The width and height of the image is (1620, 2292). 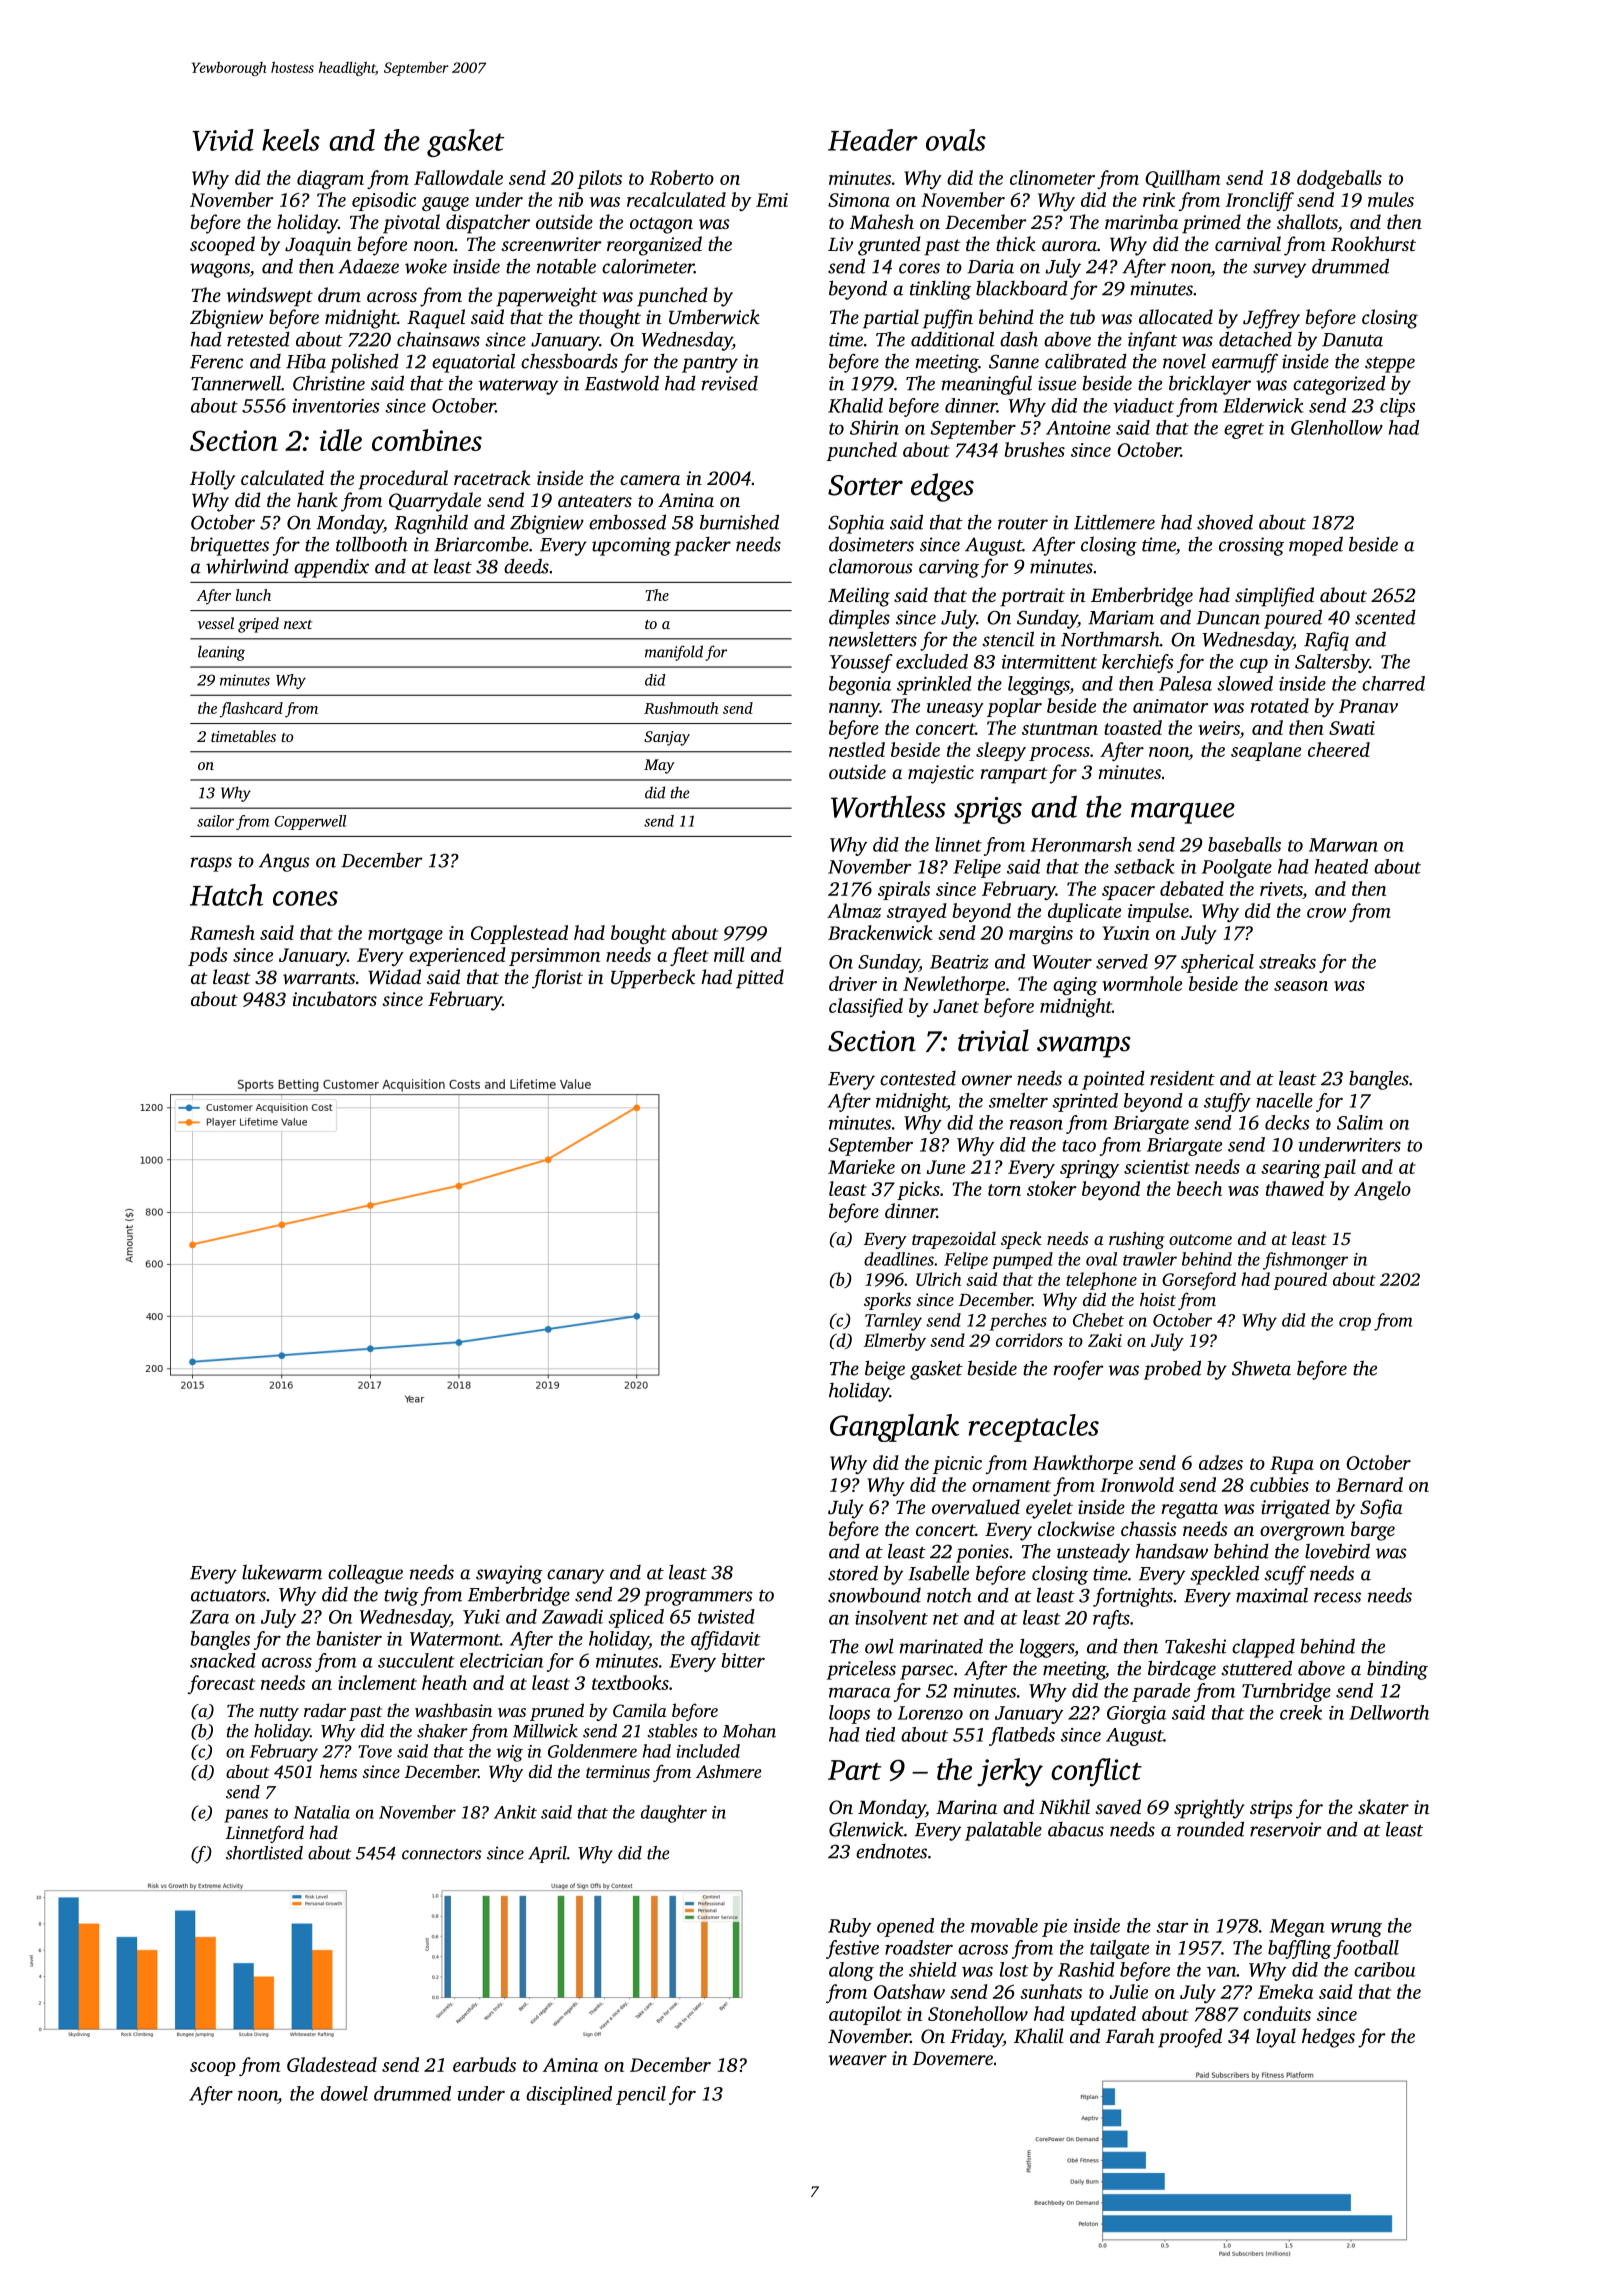 What do you see at coordinates (1185, 683) in the image?
I see `Palesa` at bounding box center [1185, 683].
